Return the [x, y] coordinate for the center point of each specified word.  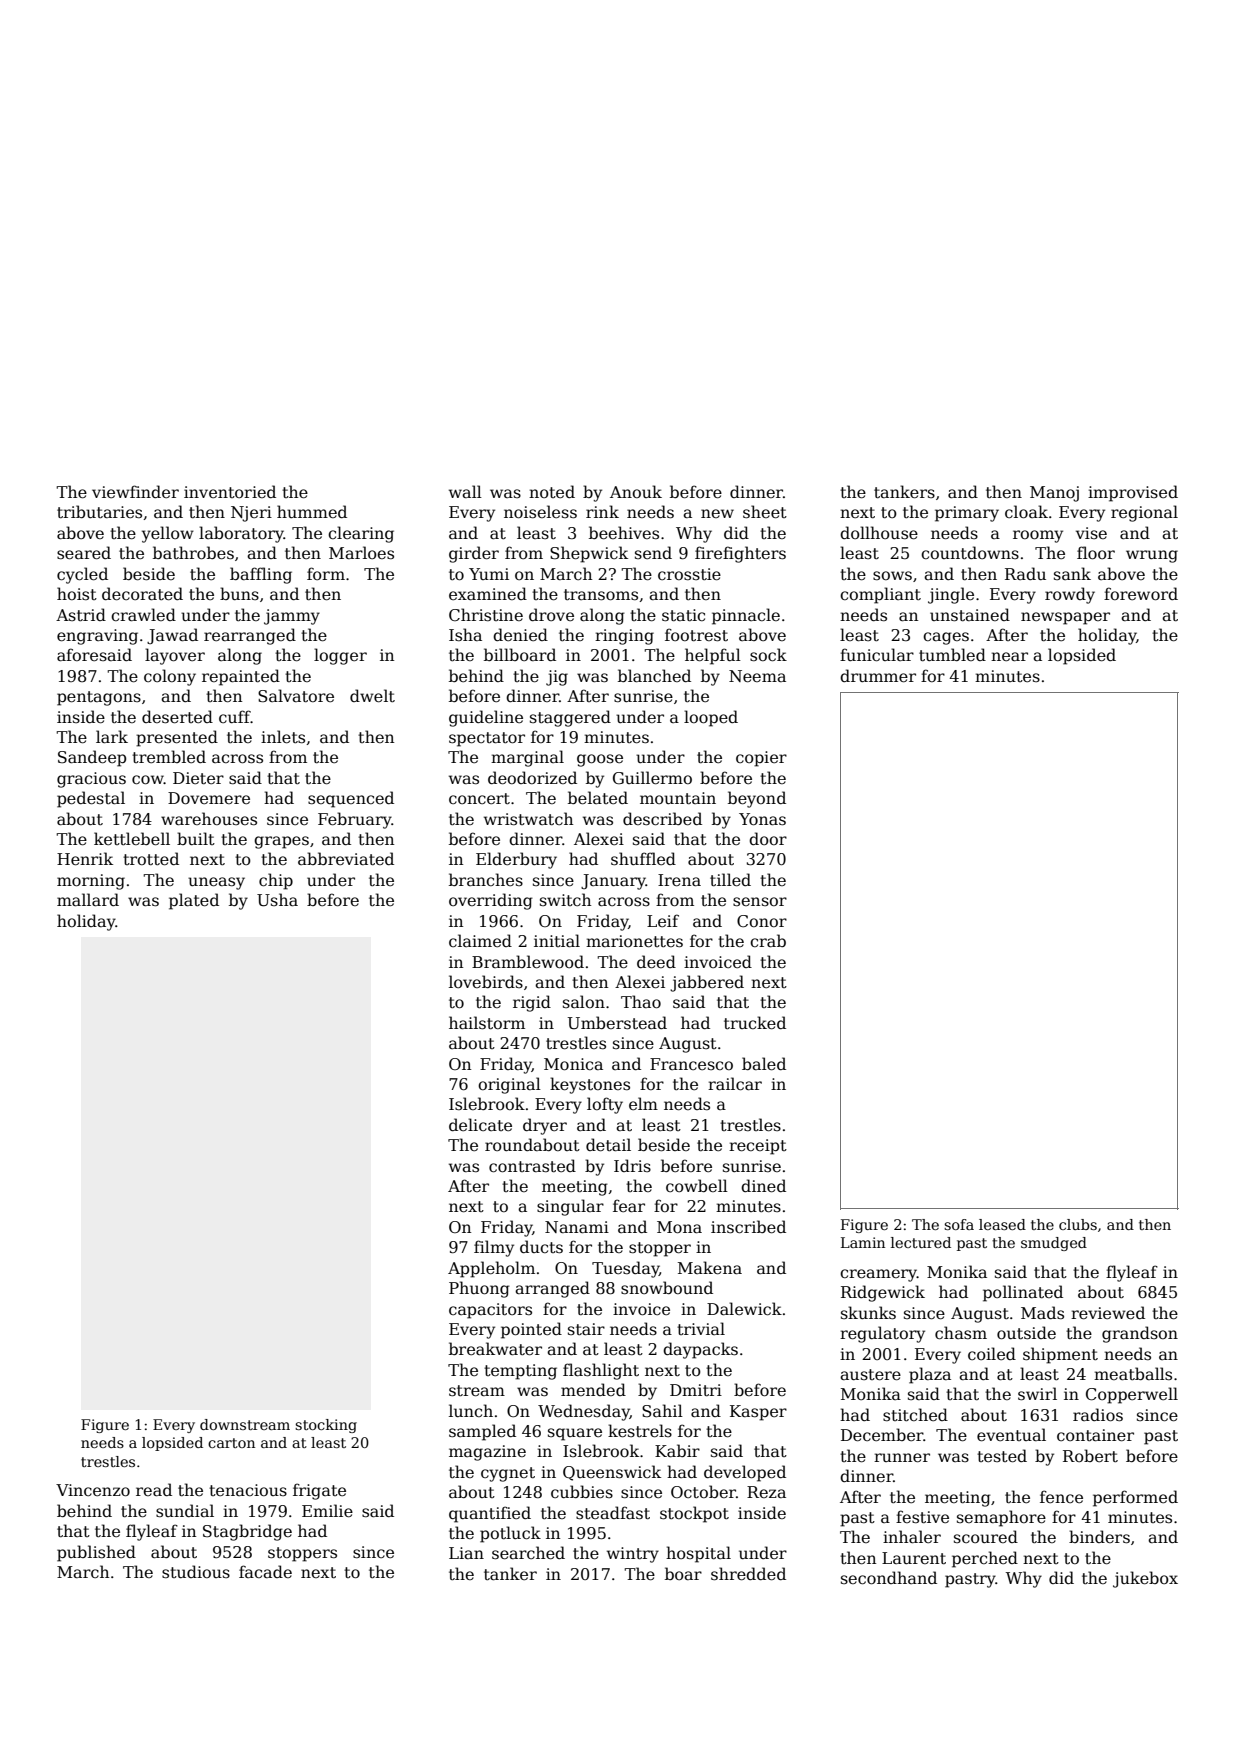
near [1009, 657]
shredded [748, 1574]
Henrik [85, 859]
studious [196, 1571]
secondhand [889, 1578]
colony [170, 677]
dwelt [372, 696]
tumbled [952, 654]
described [662, 819]
